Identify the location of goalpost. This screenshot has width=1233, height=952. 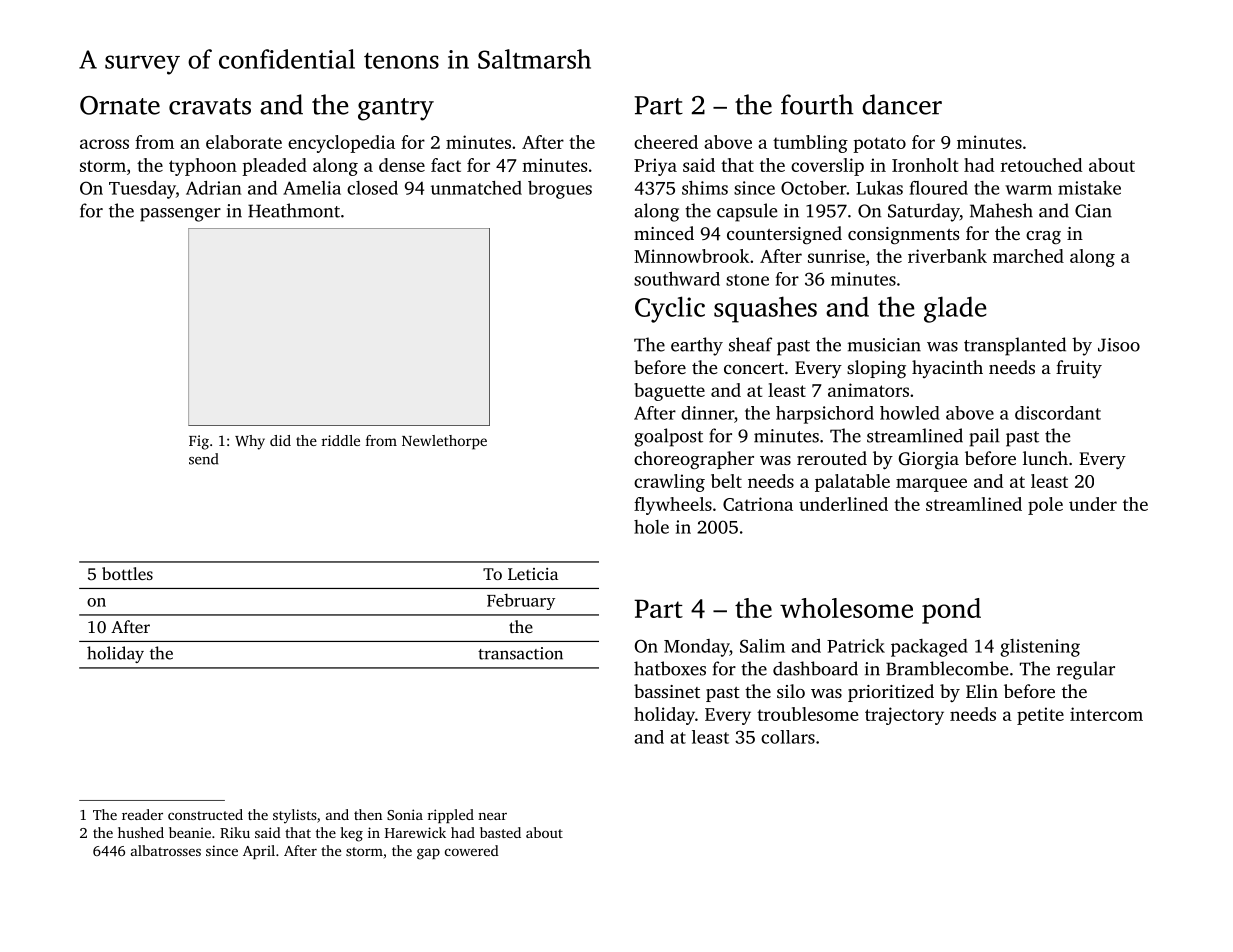
(668, 437).
